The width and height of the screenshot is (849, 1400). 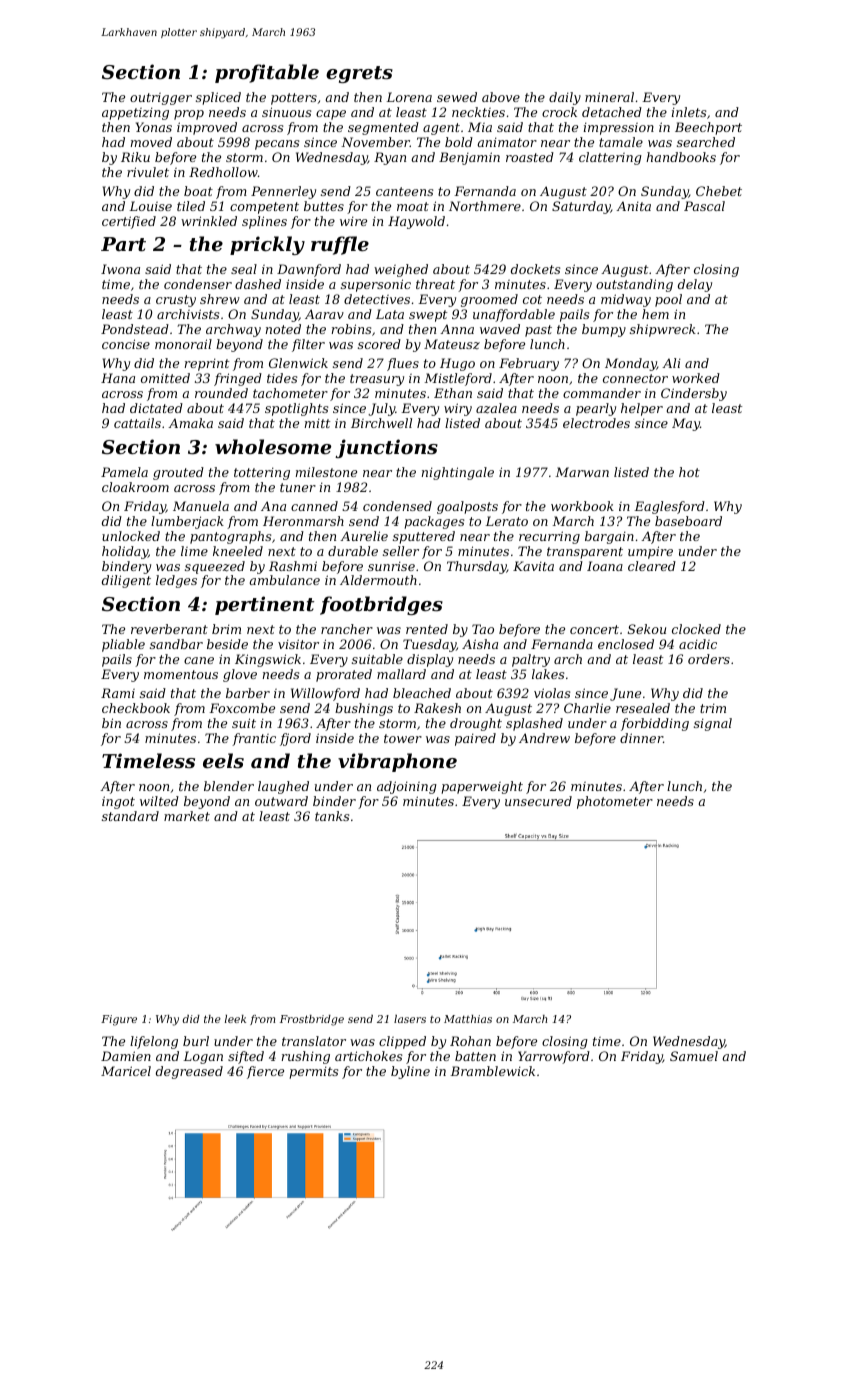 What do you see at coordinates (161, 99) in the screenshot?
I see `outrigger` at bounding box center [161, 99].
